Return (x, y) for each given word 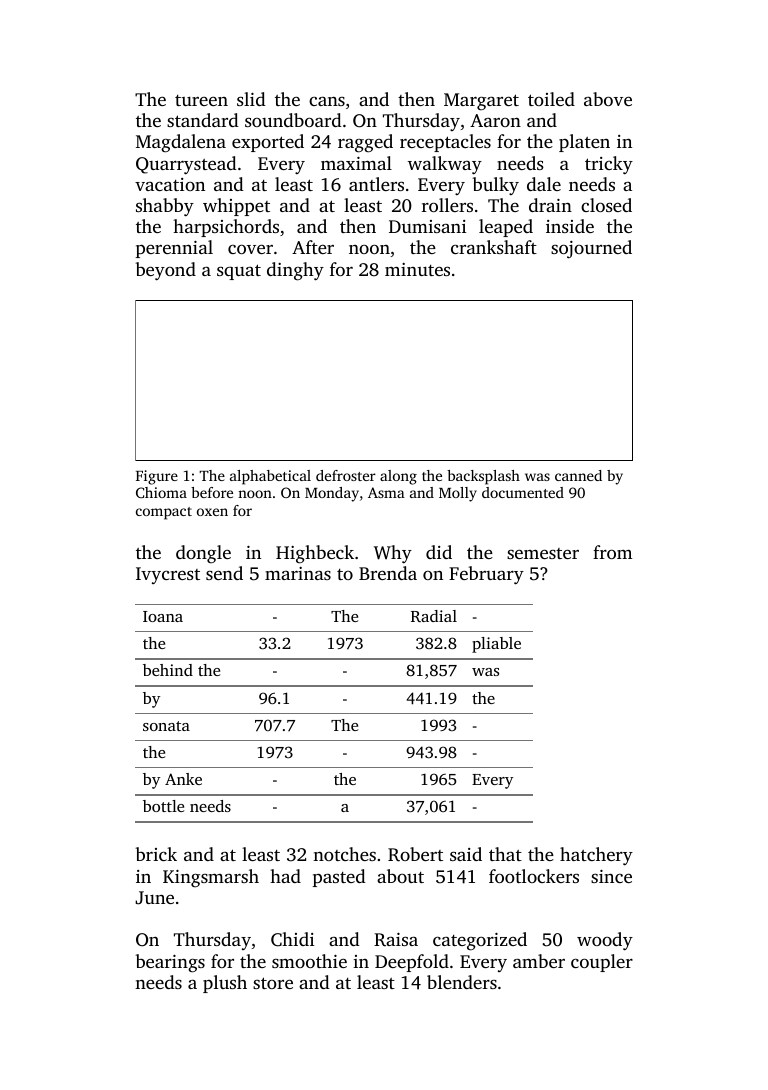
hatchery (596, 856)
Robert (415, 854)
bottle (163, 806)
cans (327, 101)
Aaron (495, 120)
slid (251, 99)
